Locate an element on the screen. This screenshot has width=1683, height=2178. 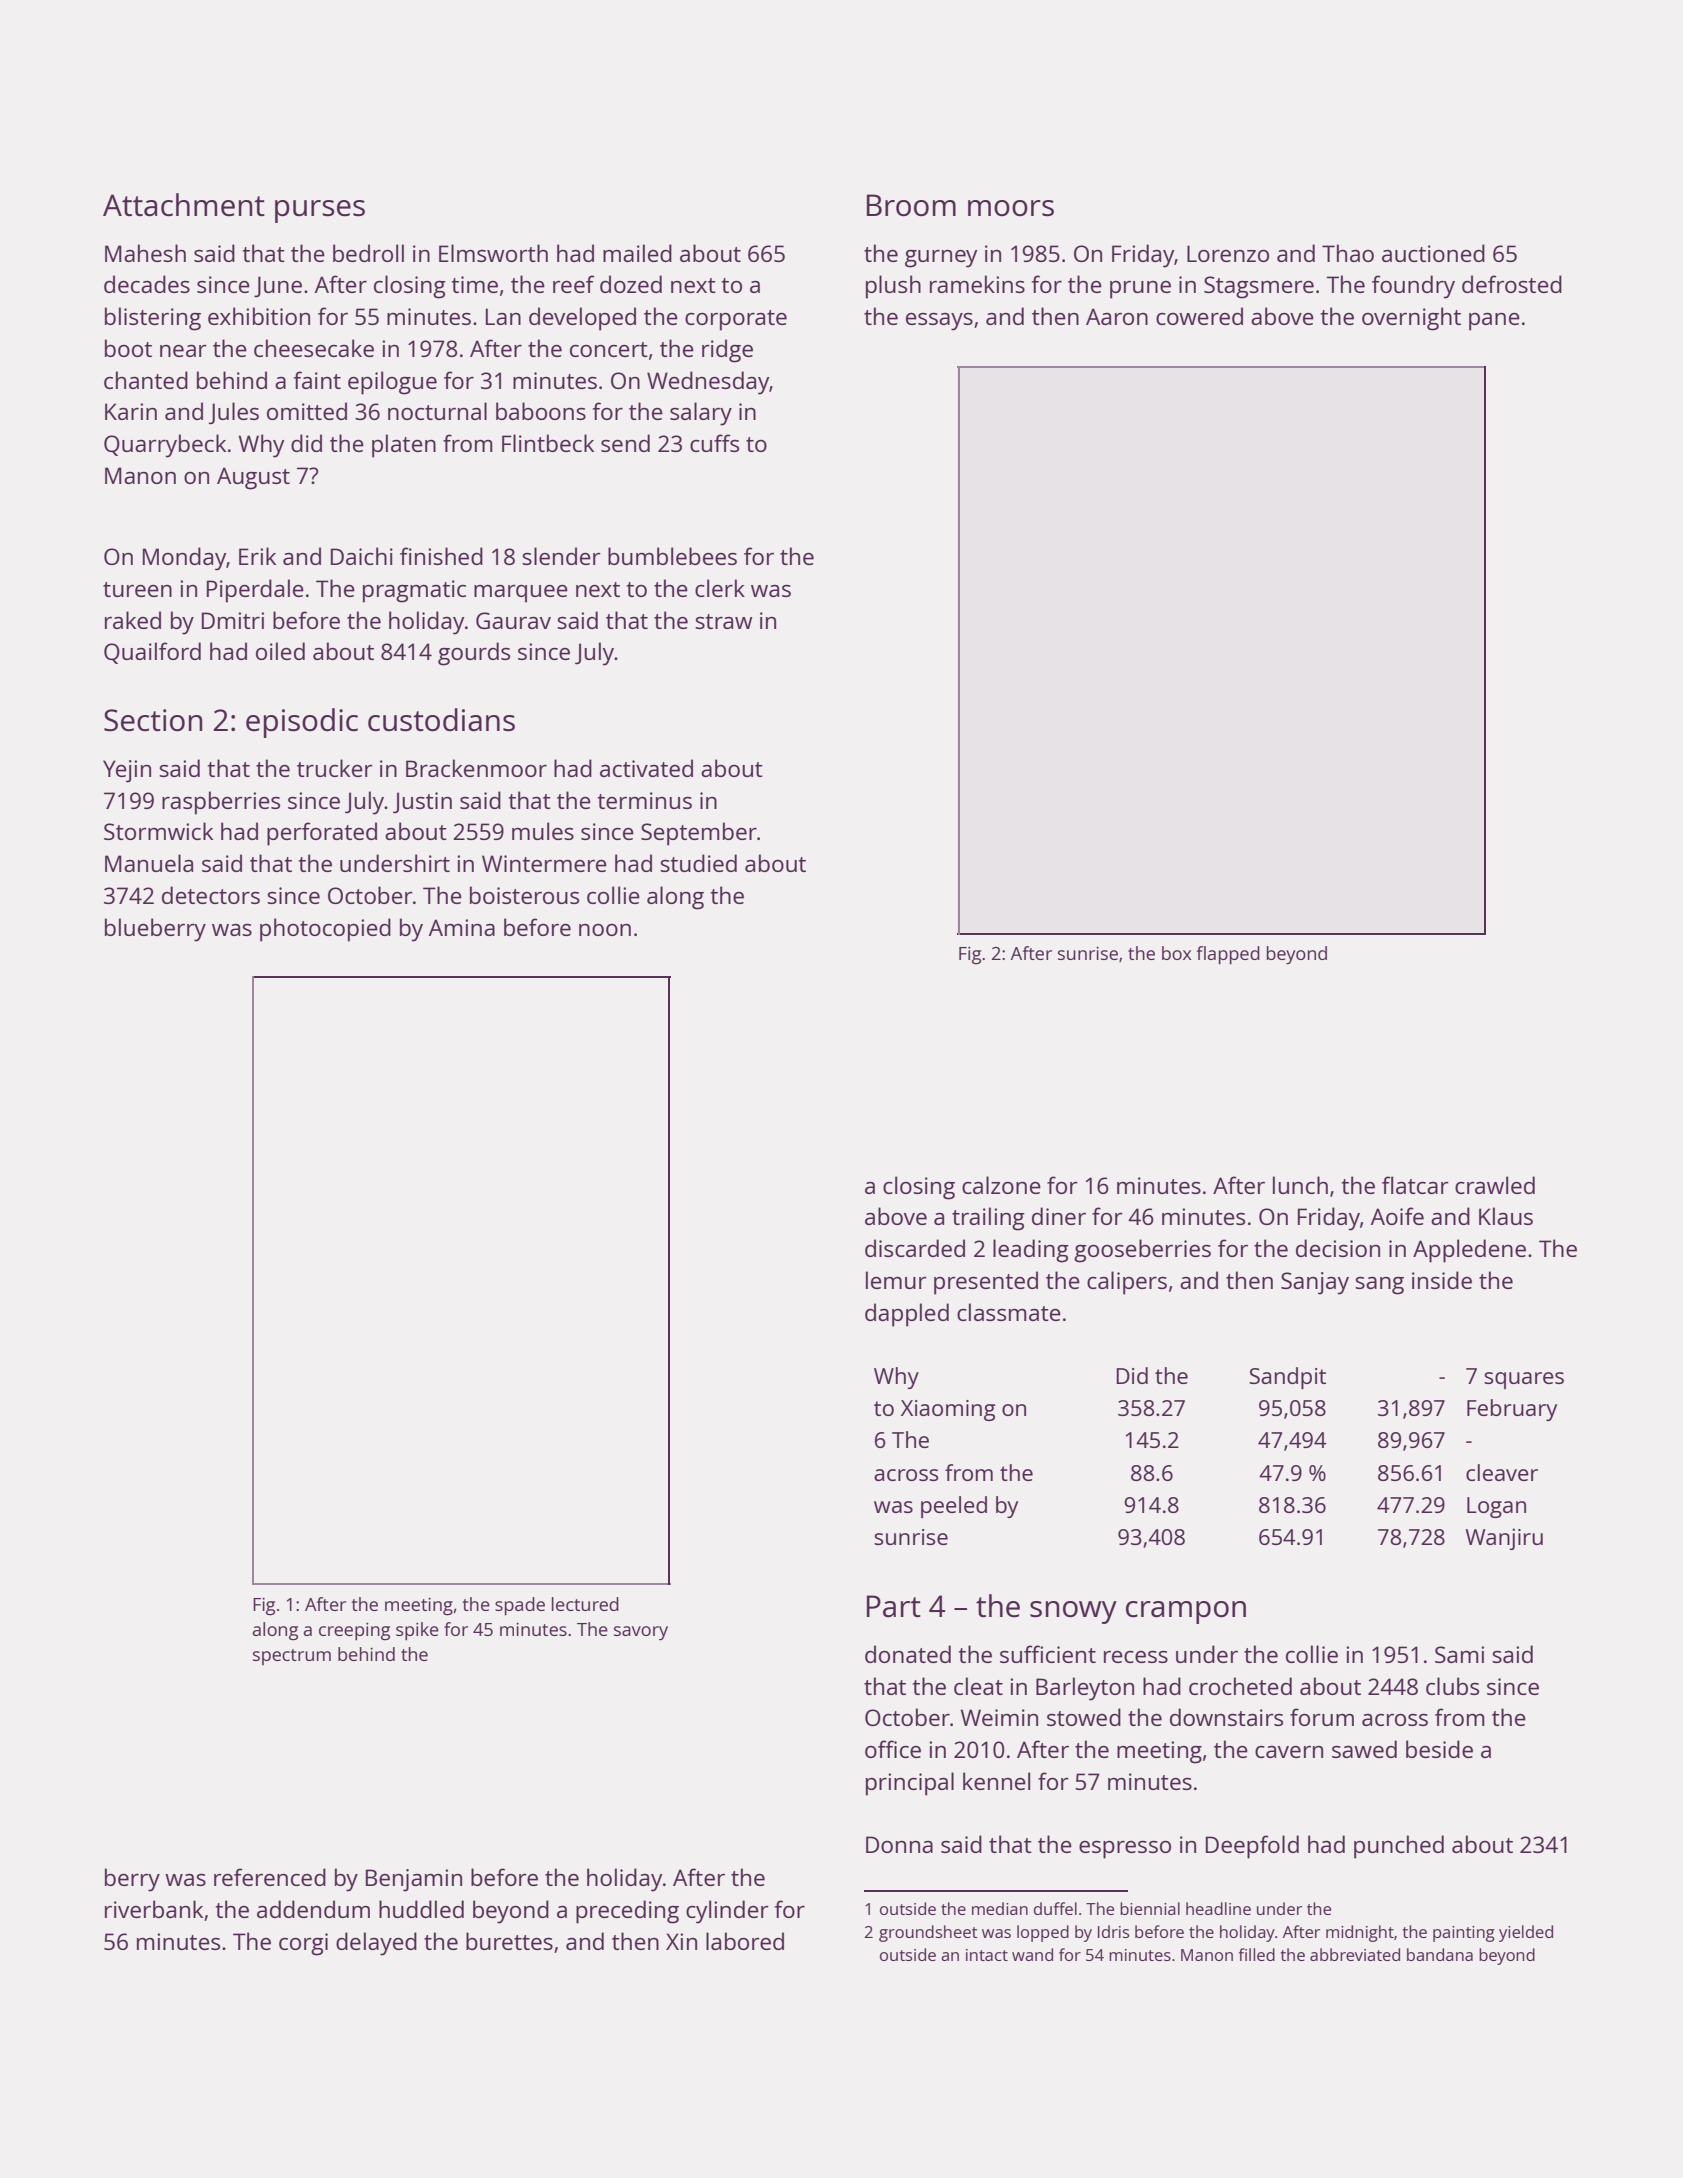
noon is located at coordinates (605, 930).
